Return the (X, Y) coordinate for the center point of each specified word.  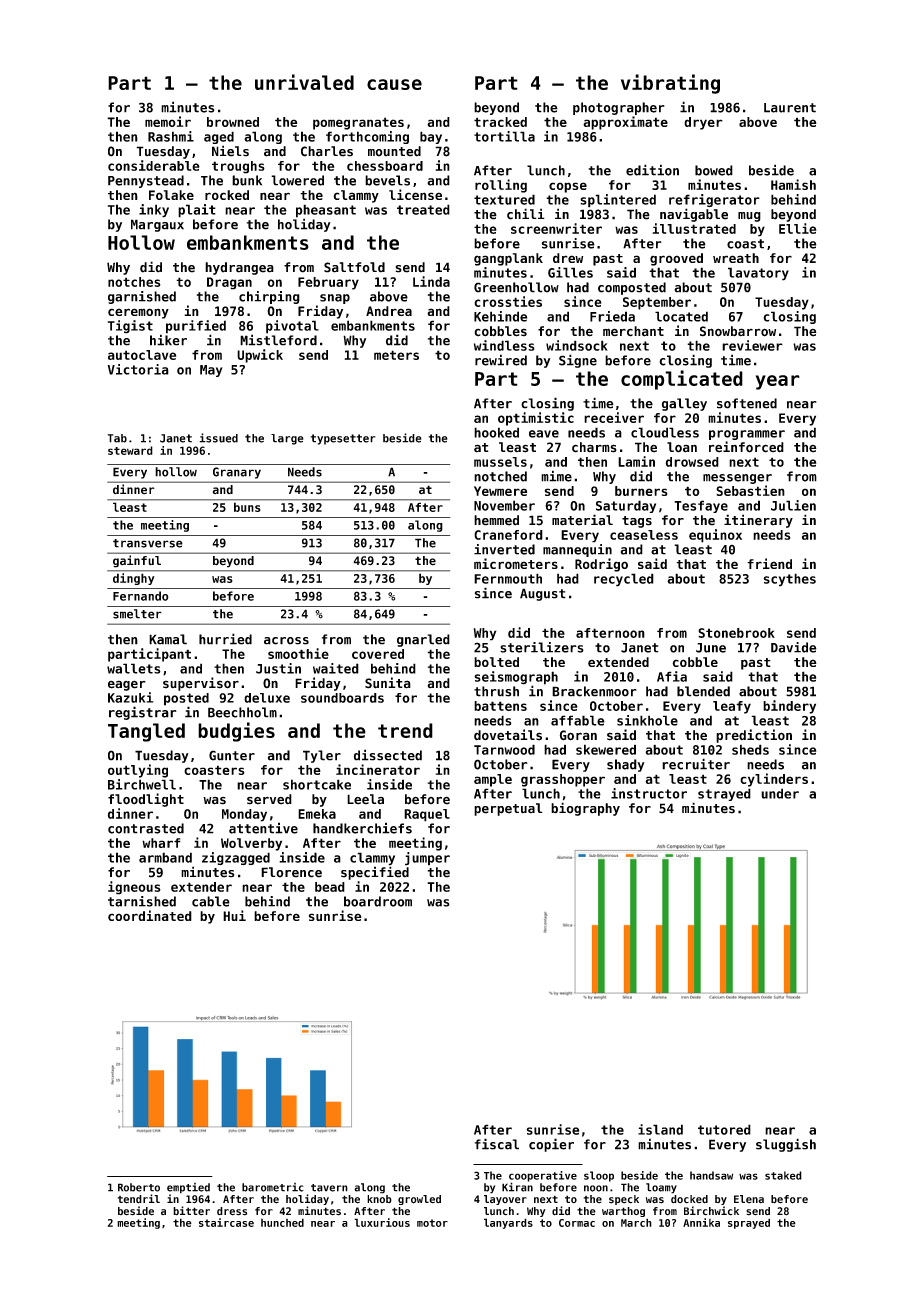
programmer (747, 435)
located (681, 316)
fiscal (497, 1144)
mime (556, 476)
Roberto (139, 1187)
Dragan (229, 283)
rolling (501, 186)
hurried (225, 639)
